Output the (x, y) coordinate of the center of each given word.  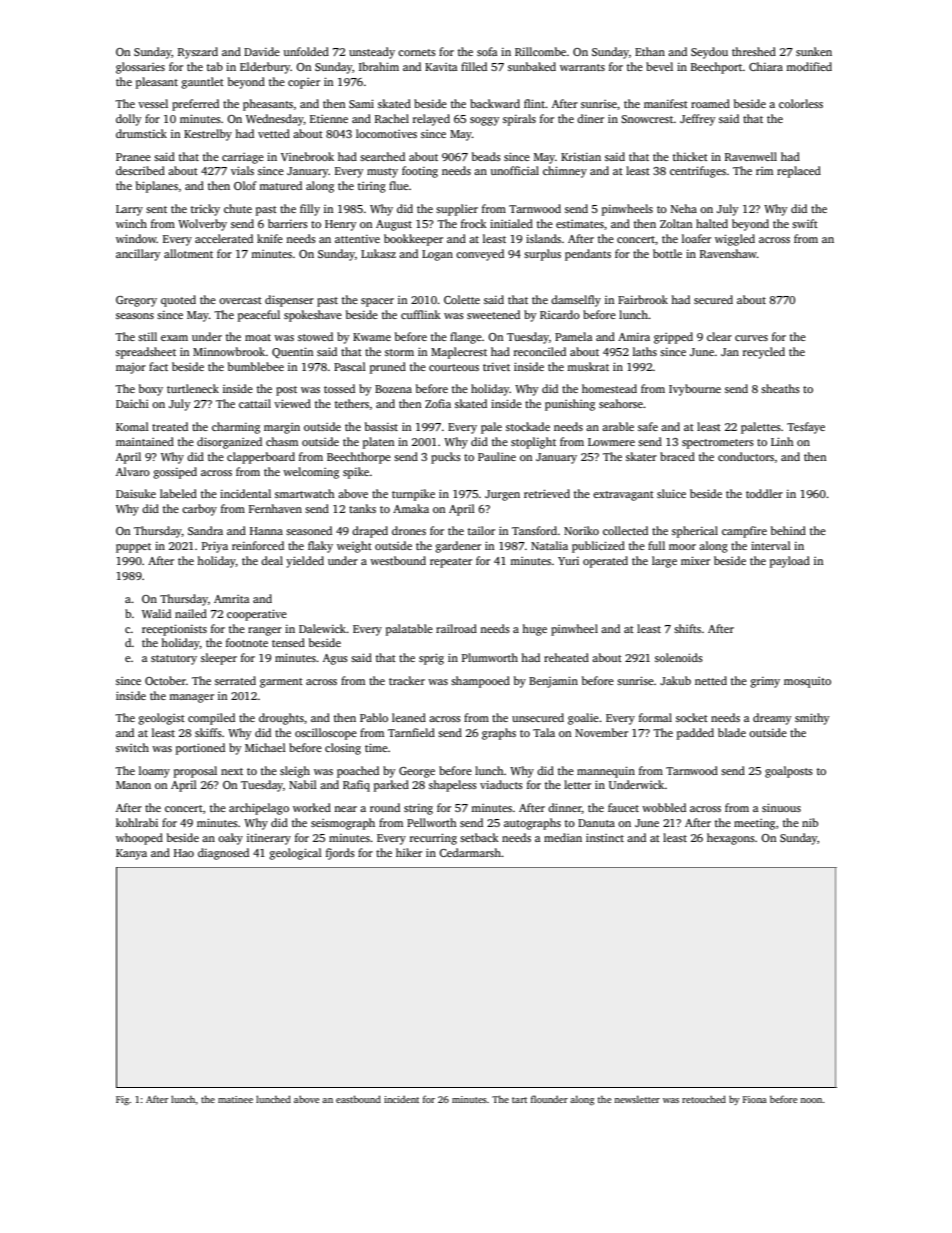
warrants (582, 67)
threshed (754, 51)
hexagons (731, 839)
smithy (812, 719)
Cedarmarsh (470, 852)
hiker (409, 852)
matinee (235, 1099)
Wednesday (275, 120)
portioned (200, 749)
